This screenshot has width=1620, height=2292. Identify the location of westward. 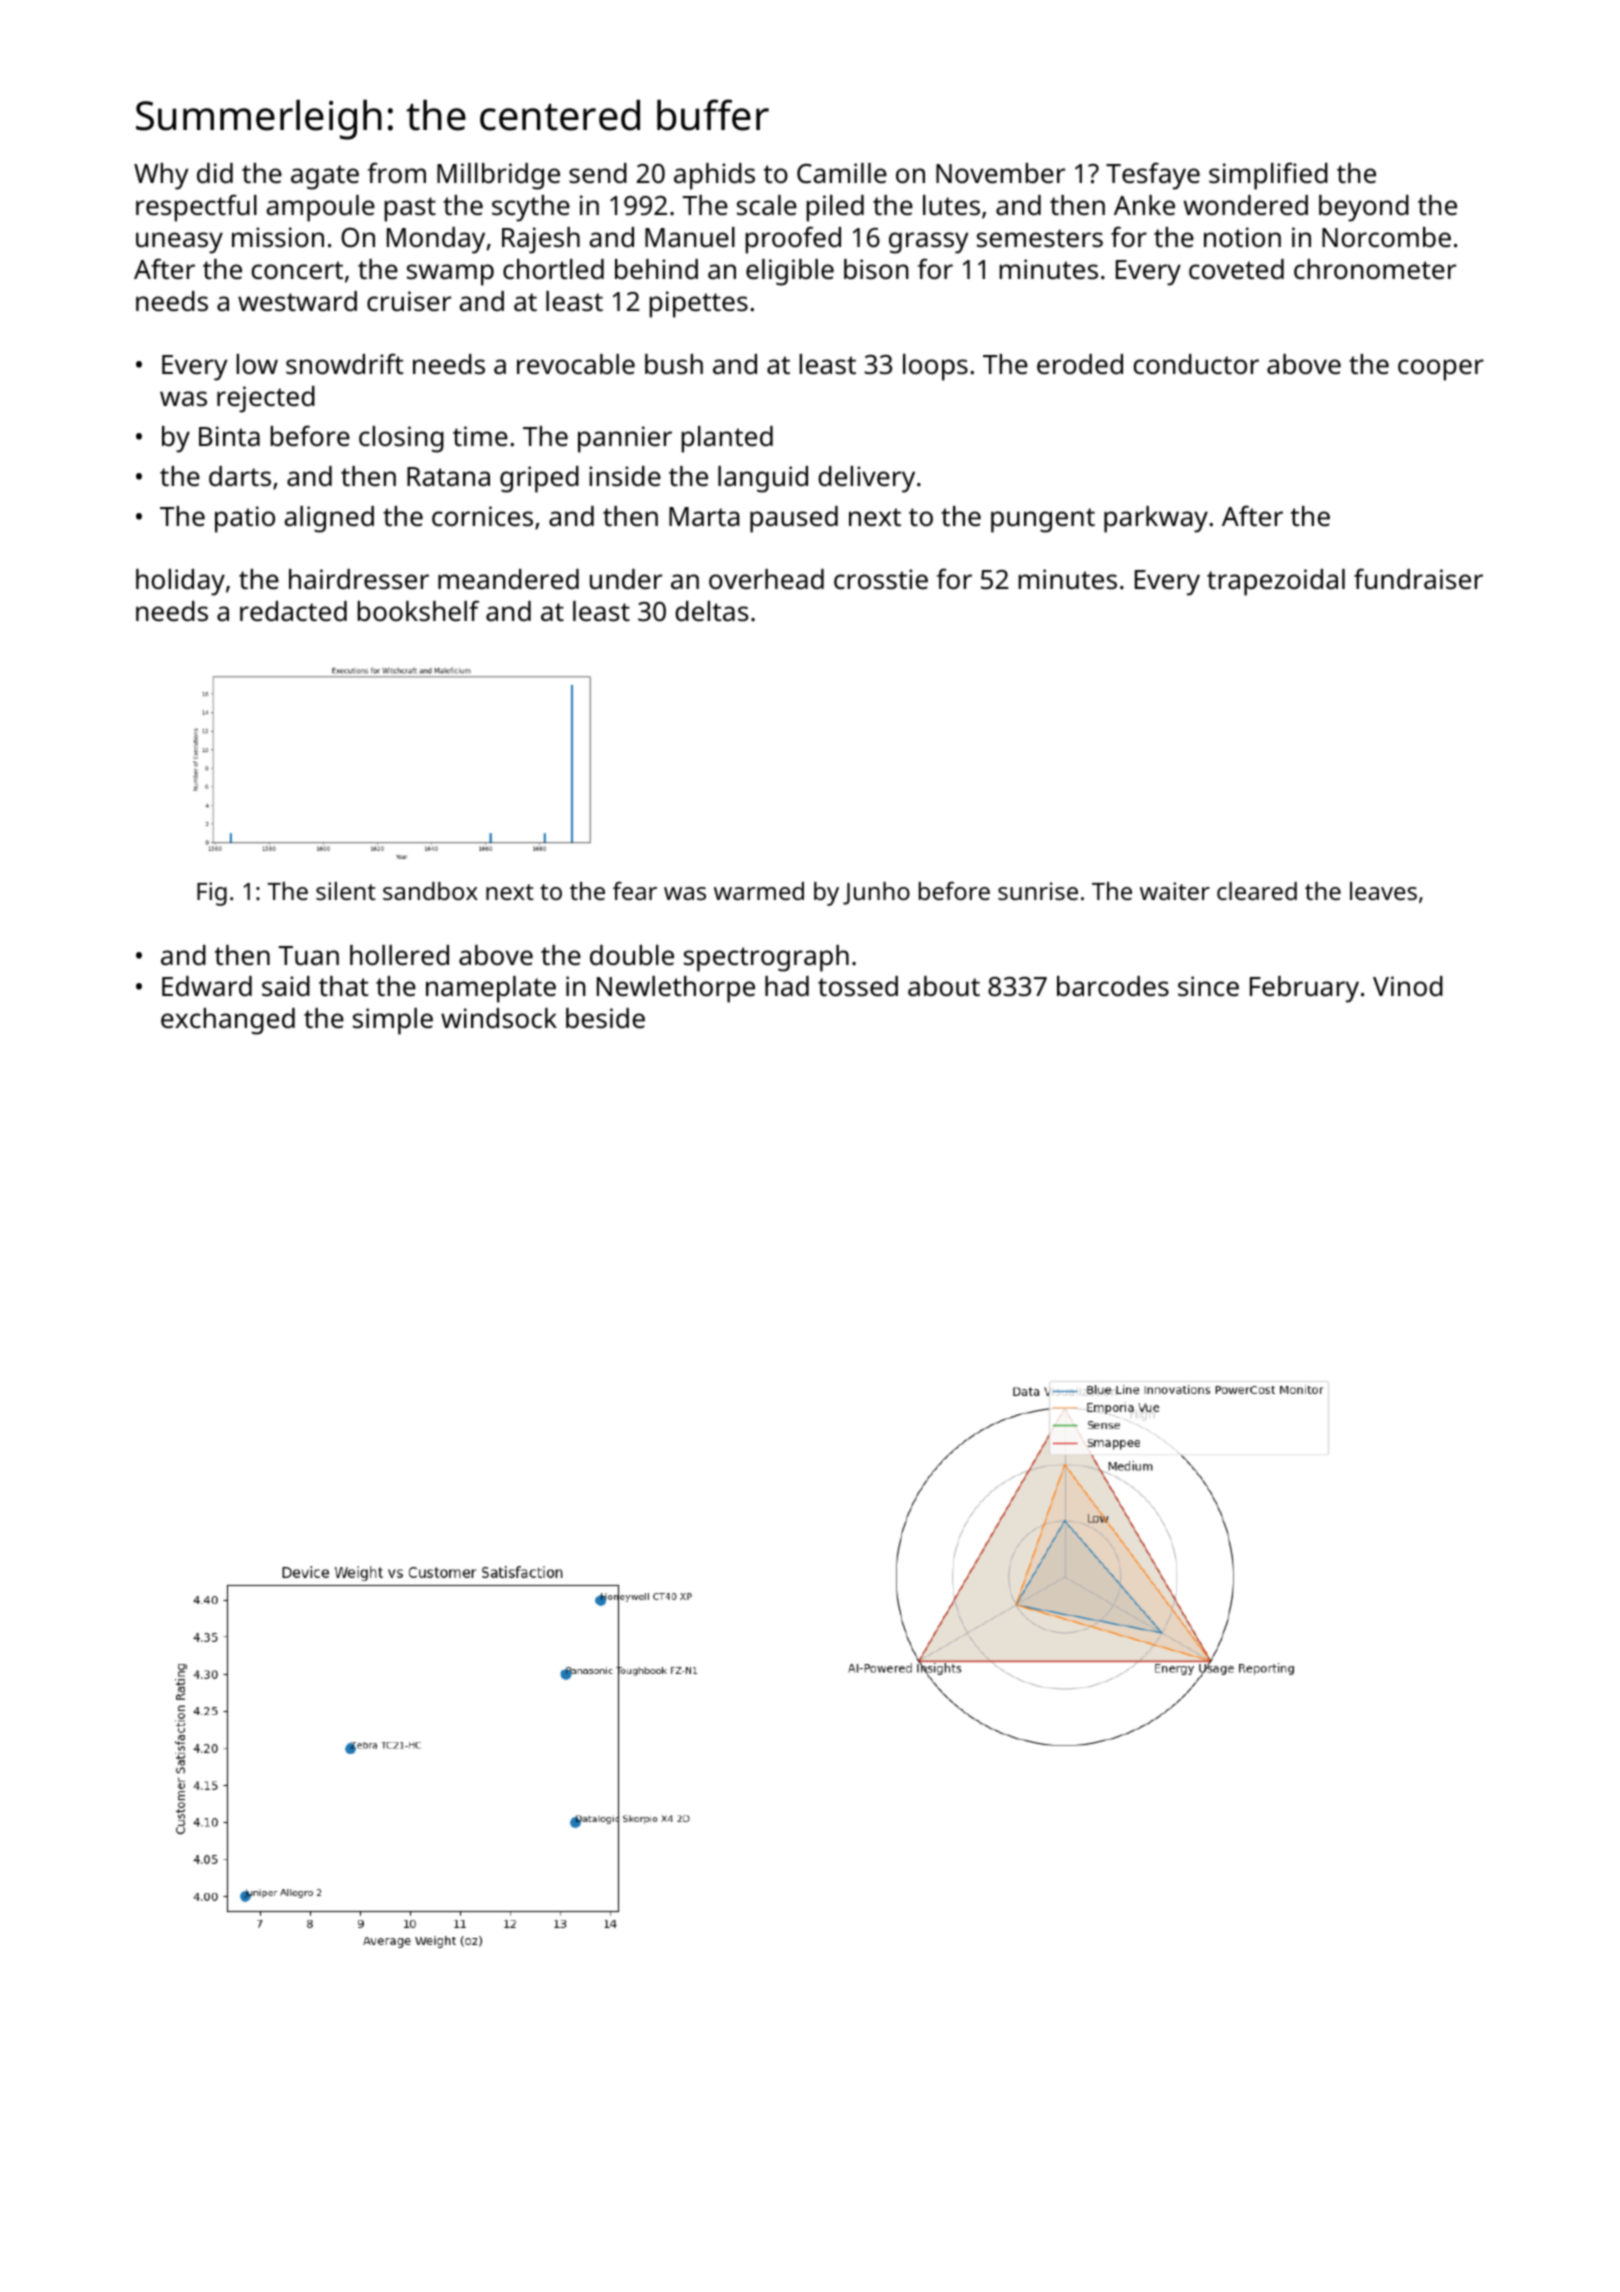
(297, 301).
